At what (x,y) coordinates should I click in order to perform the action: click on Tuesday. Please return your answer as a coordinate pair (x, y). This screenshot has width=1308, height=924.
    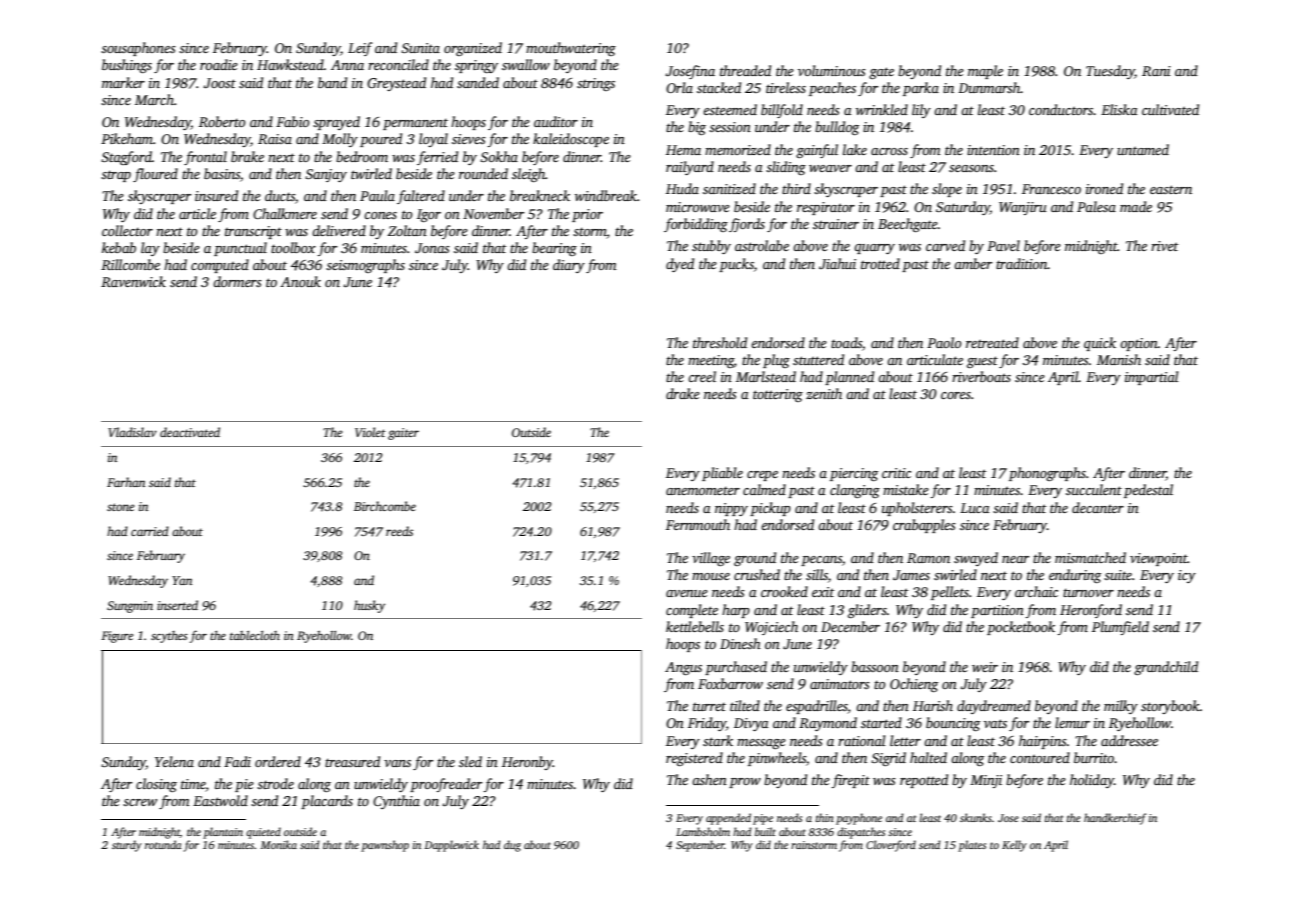
    Looking at the image, I should click on (1110, 72).
